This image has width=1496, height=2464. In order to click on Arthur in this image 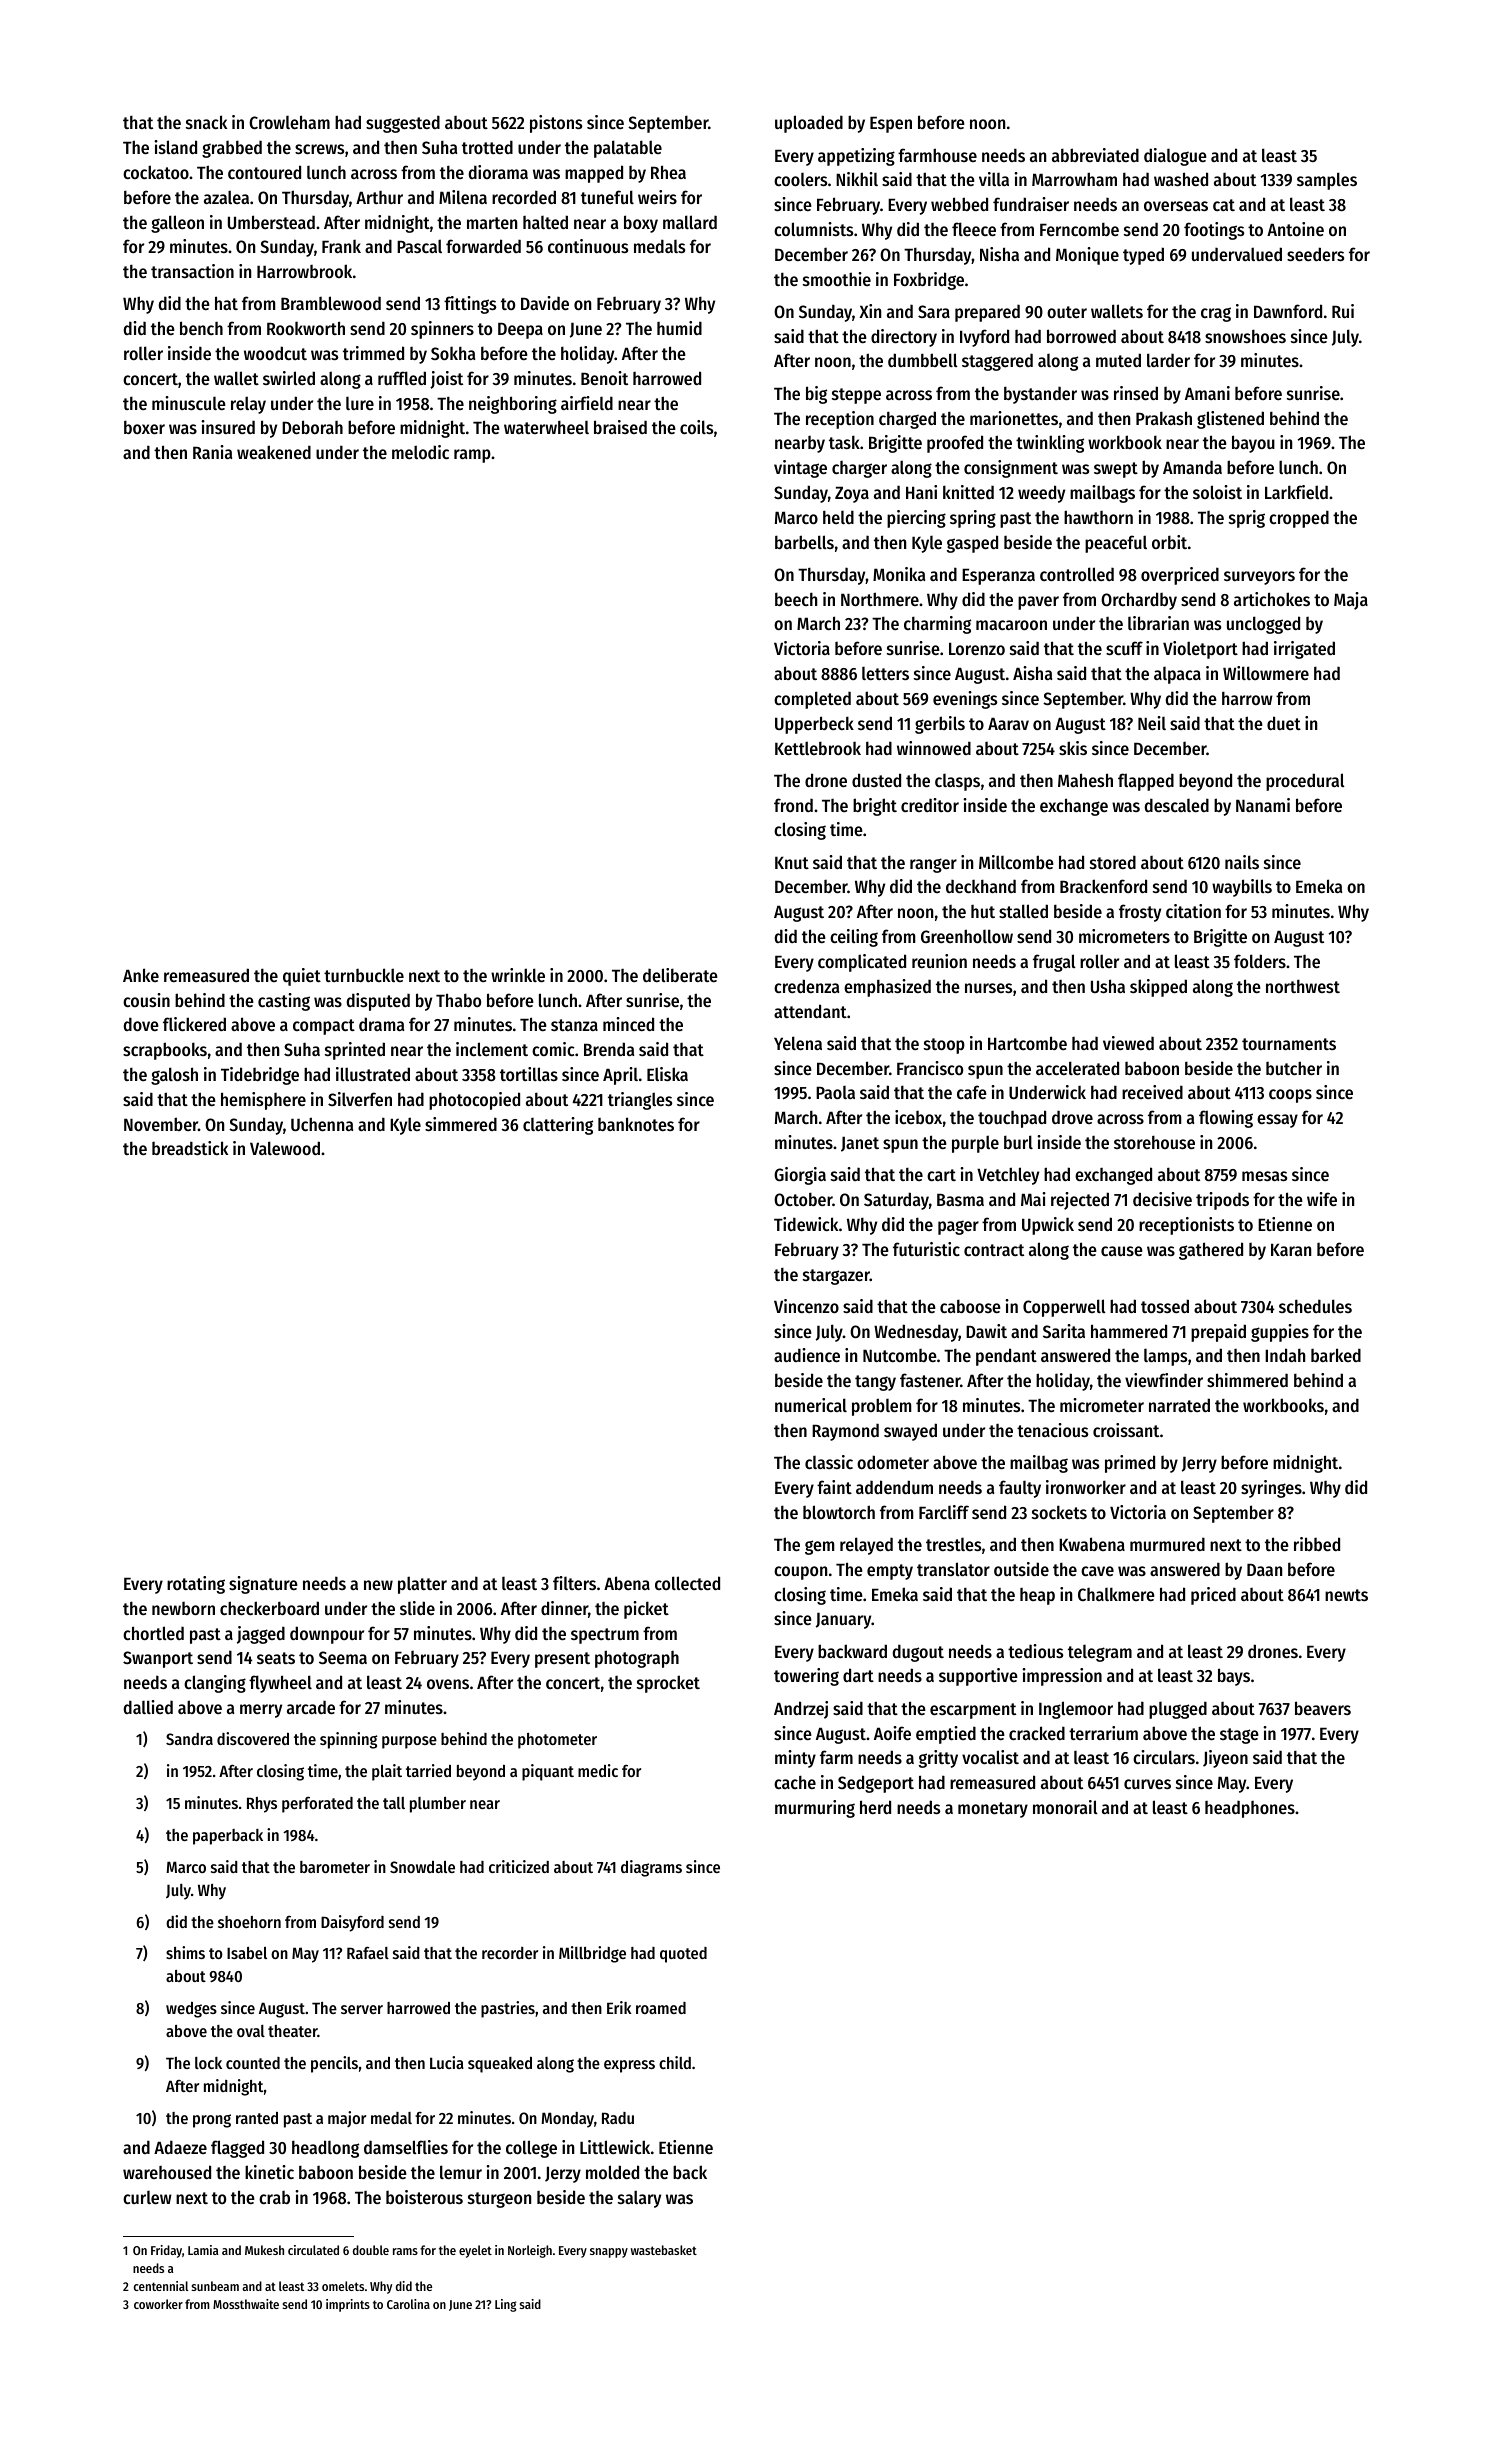, I will do `click(379, 197)`.
